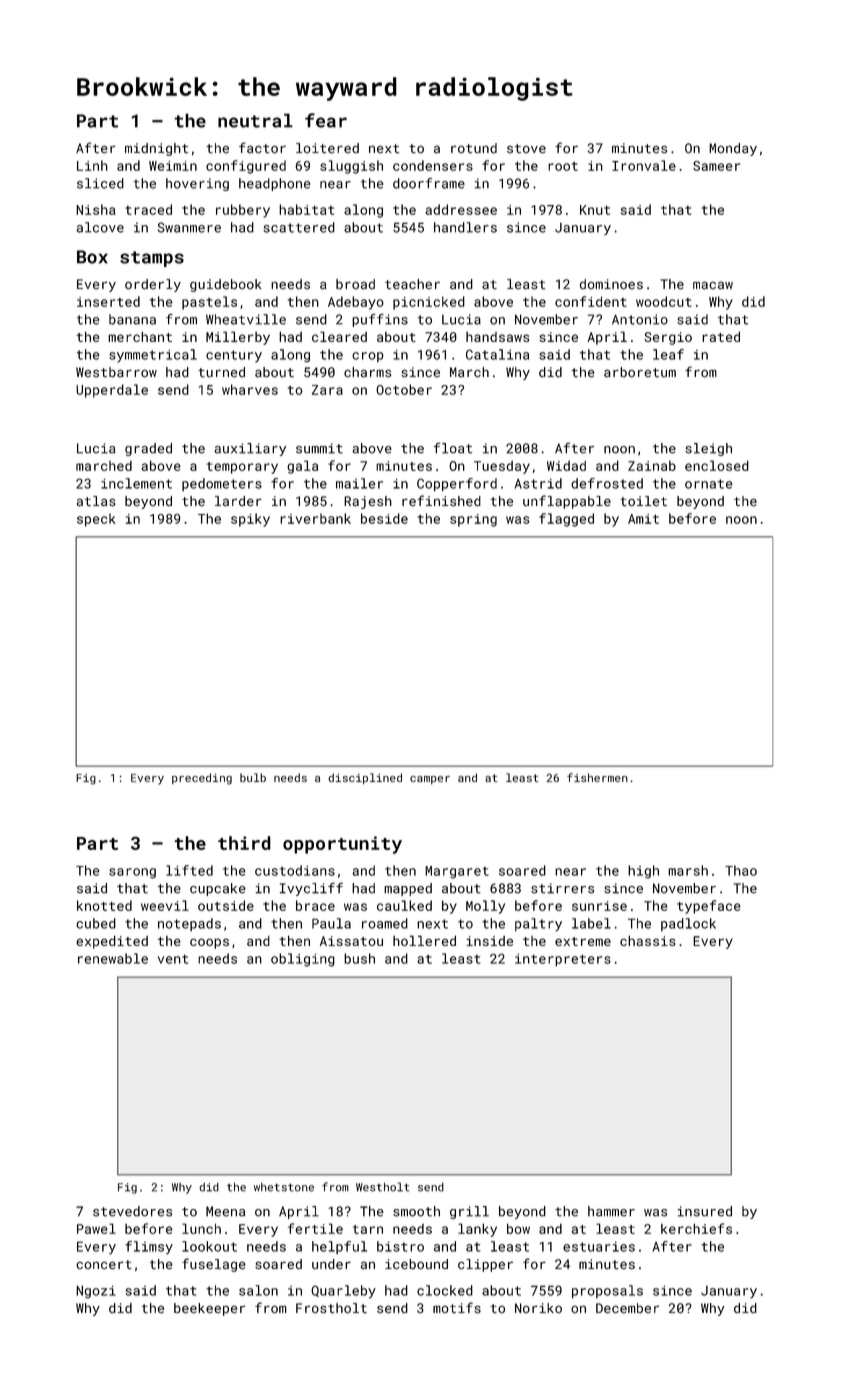  I want to click on flimsy, so click(149, 1248).
